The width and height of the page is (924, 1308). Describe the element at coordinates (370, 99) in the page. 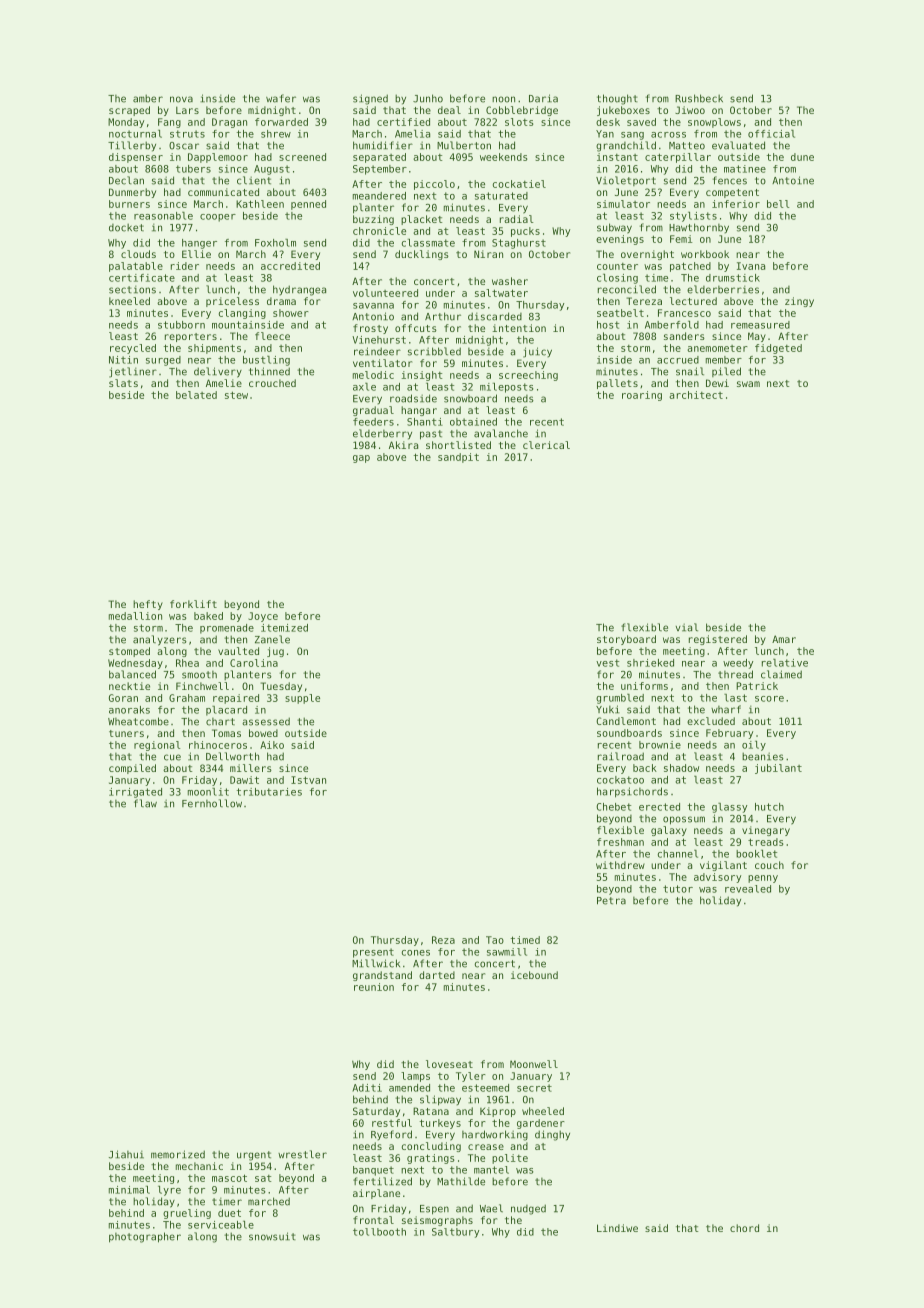

I see `signed` at that location.
